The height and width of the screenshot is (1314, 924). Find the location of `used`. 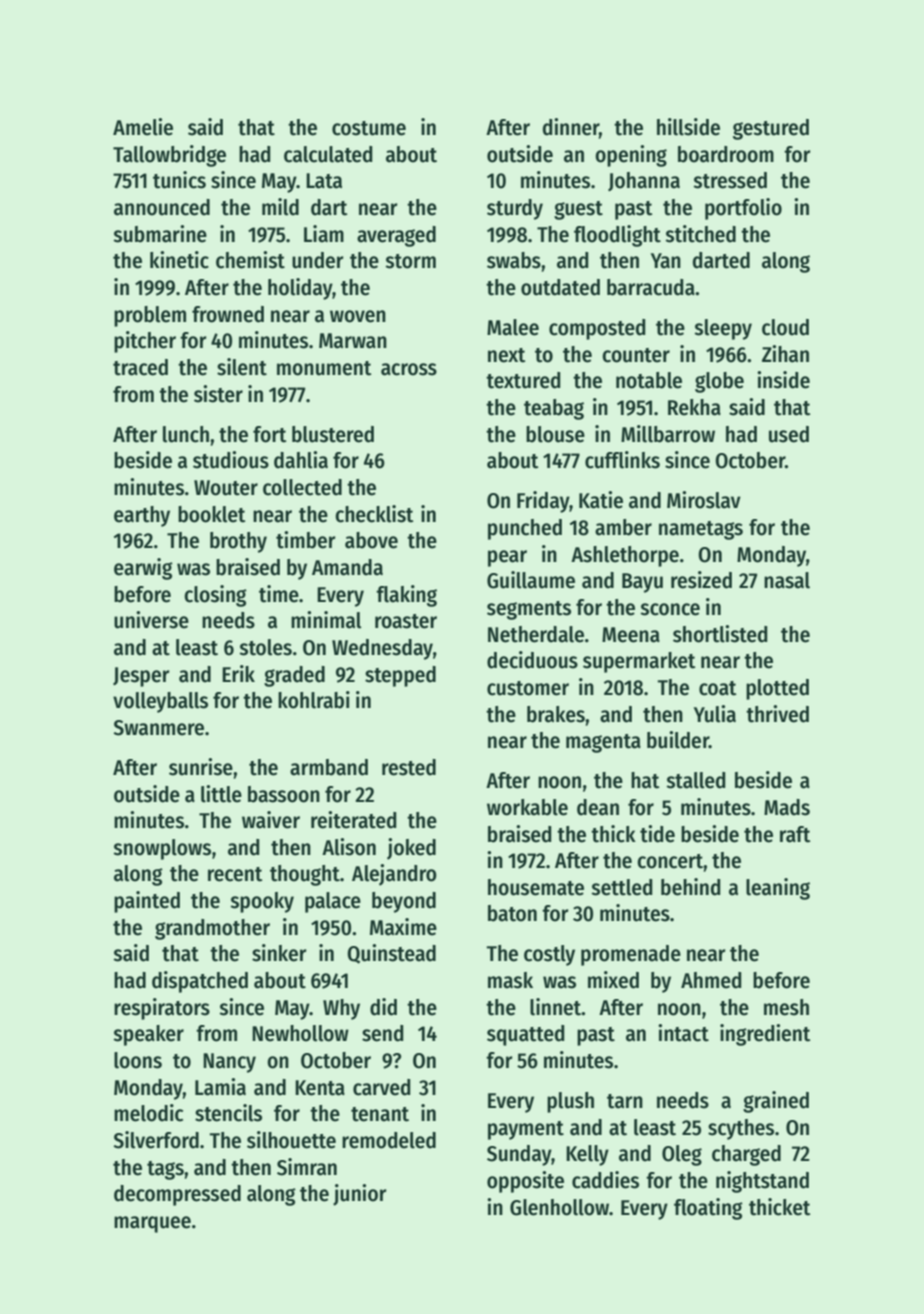

used is located at coordinates (789, 434).
